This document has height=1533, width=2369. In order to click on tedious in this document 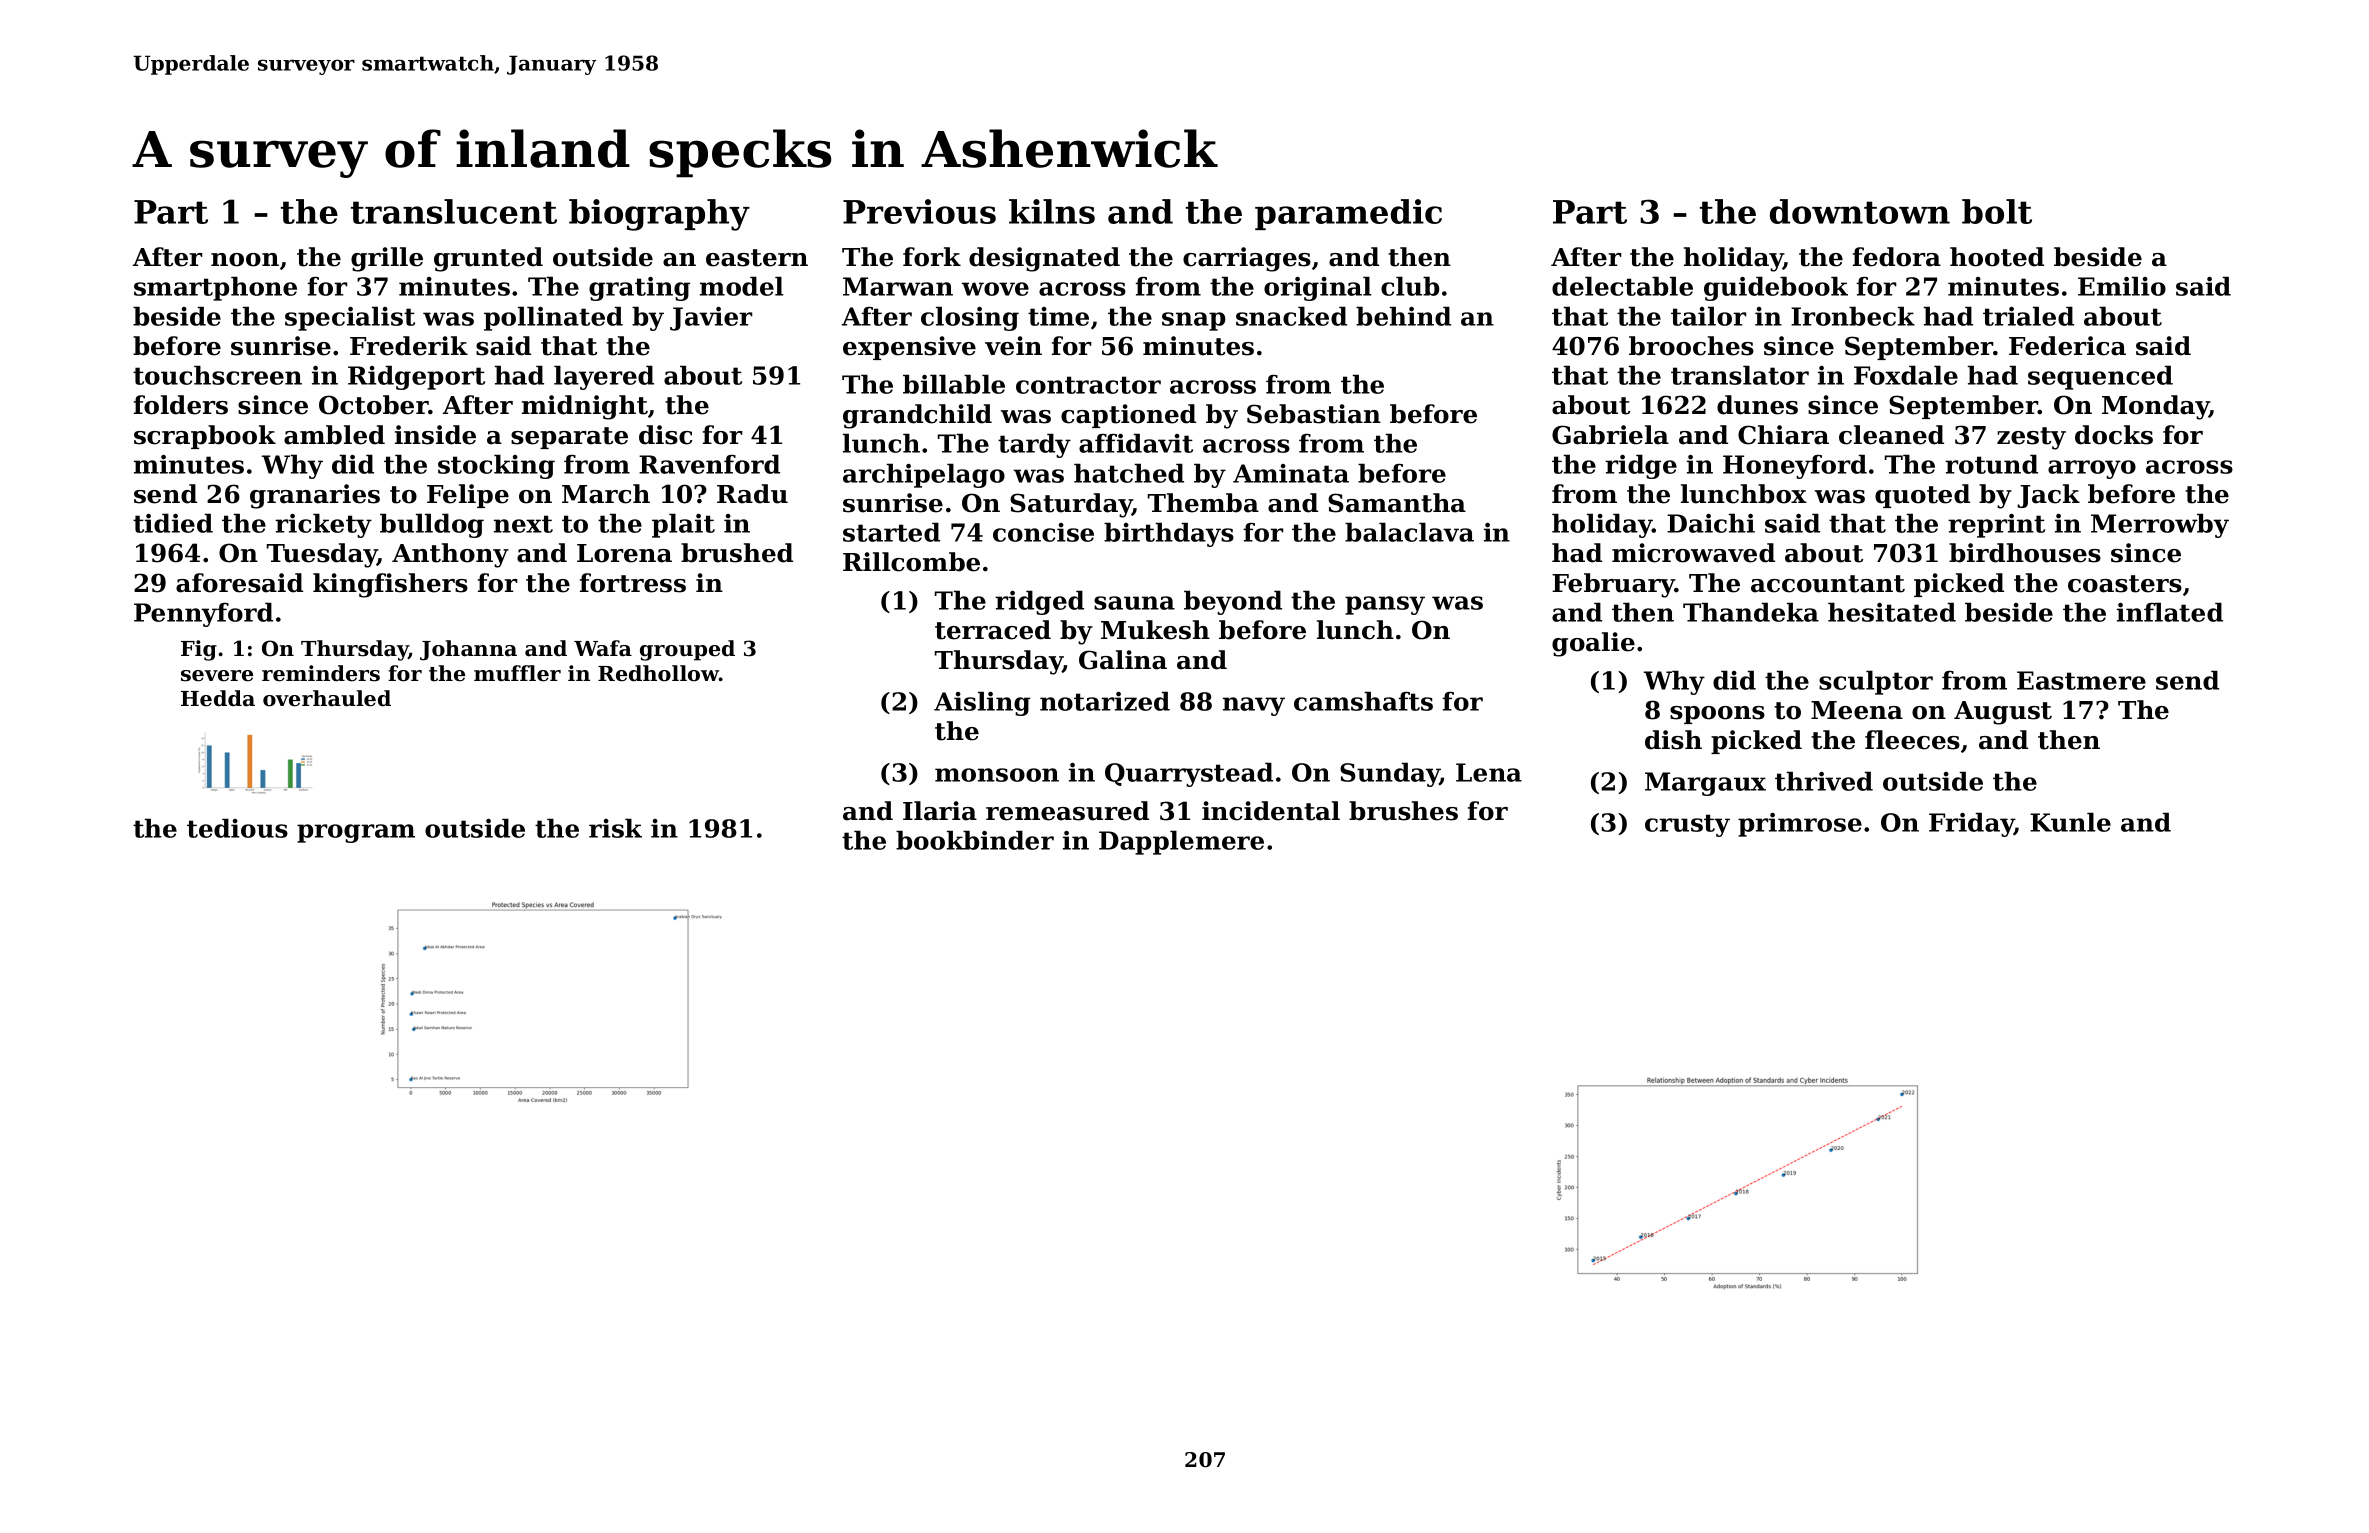, I will do `click(237, 828)`.
